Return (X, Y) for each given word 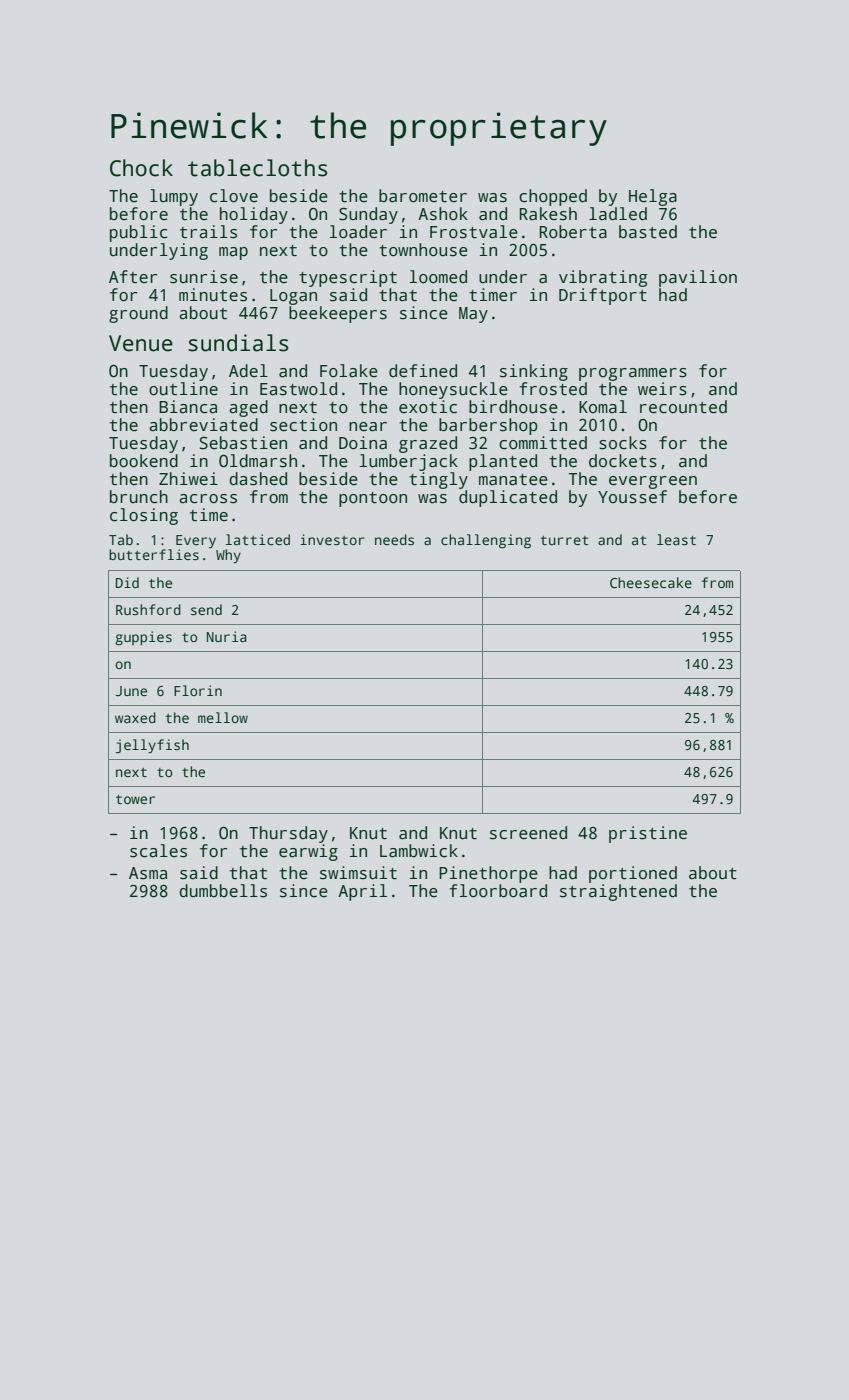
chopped (553, 197)
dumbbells (223, 891)
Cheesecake (651, 582)
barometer (423, 196)
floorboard (498, 891)
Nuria (227, 636)
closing (144, 516)
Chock (141, 168)
